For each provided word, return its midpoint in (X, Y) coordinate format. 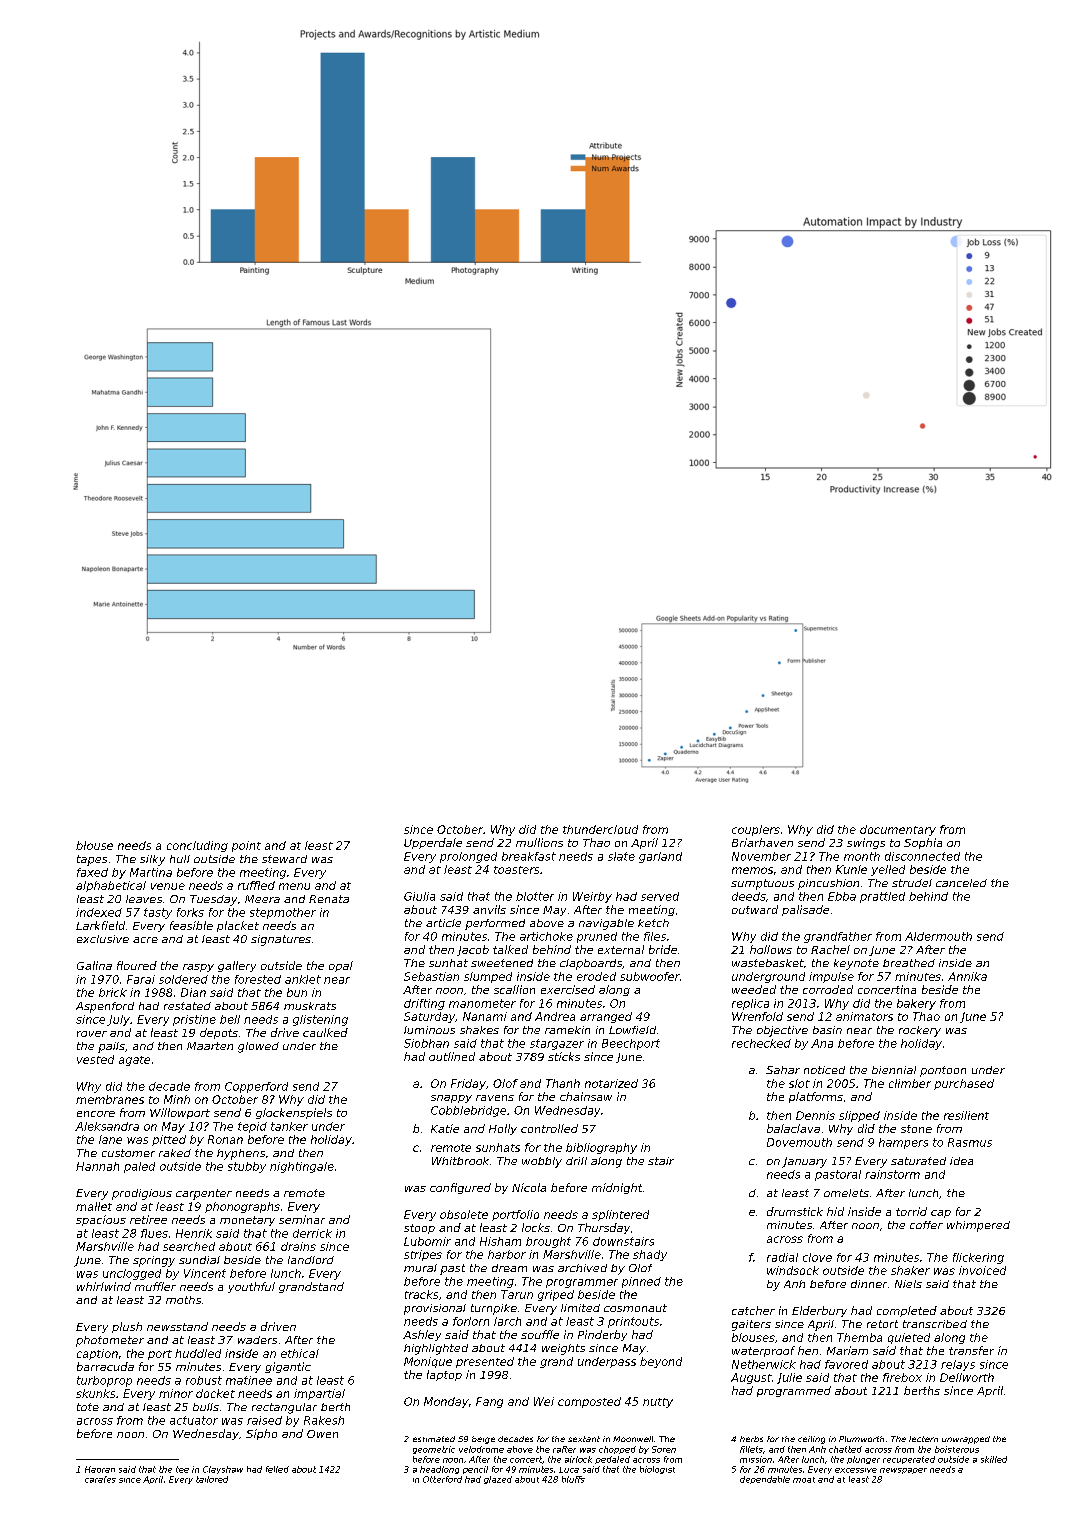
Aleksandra (107, 1126)
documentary (898, 830)
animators (864, 1016)
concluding (197, 846)
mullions (539, 842)
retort (882, 1324)
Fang (489, 1402)
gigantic (288, 1367)
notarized (611, 1083)
